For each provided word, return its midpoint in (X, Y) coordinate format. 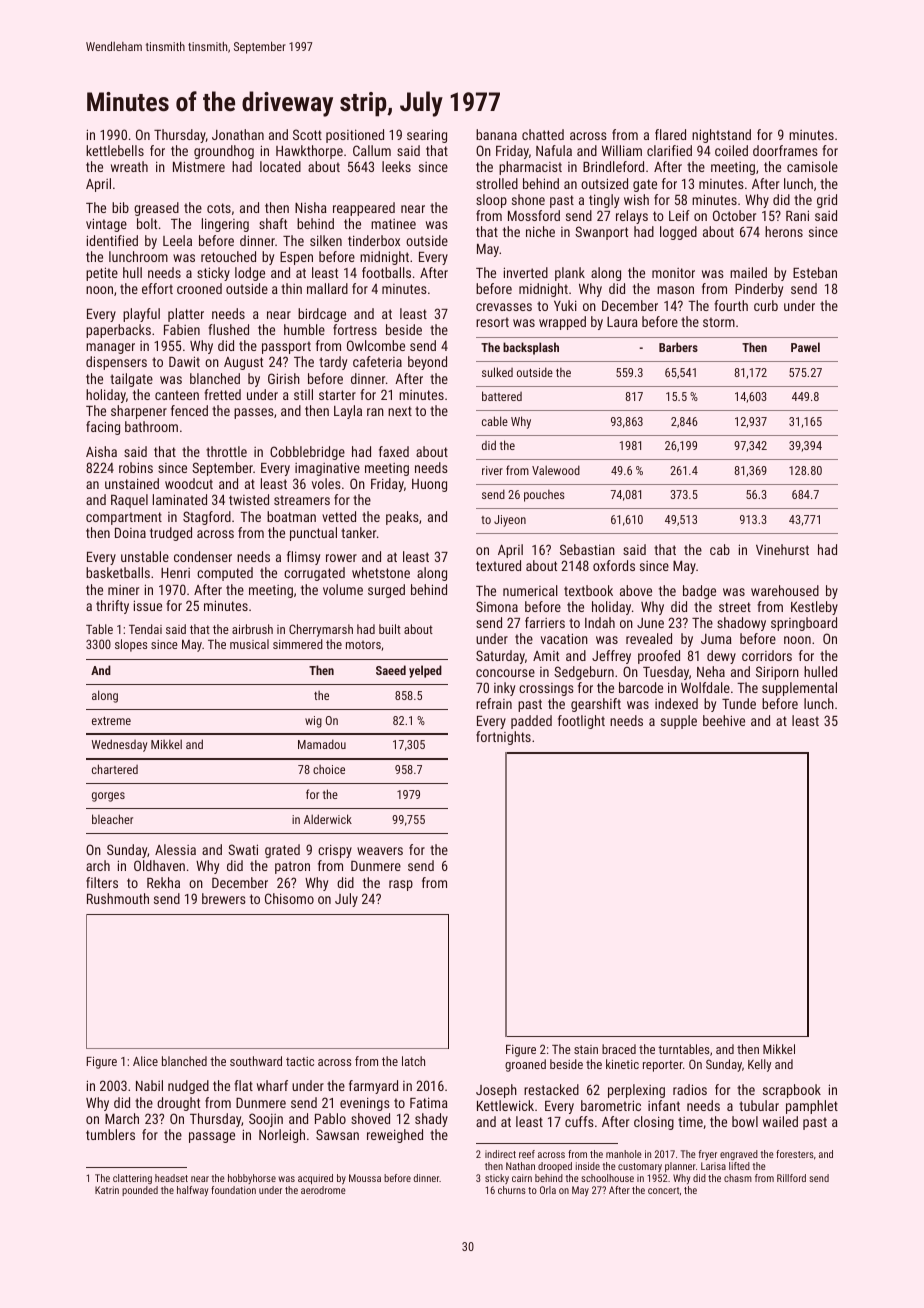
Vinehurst (782, 549)
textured (498, 565)
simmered (298, 644)
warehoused (785, 590)
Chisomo (289, 898)
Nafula (554, 150)
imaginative (327, 469)
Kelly (759, 1065)
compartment (124, 518)
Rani (797, 215)
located (280, 166)
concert (663, 1190)
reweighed (395, 1136)
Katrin (107, 1190)
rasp (401, 885)
